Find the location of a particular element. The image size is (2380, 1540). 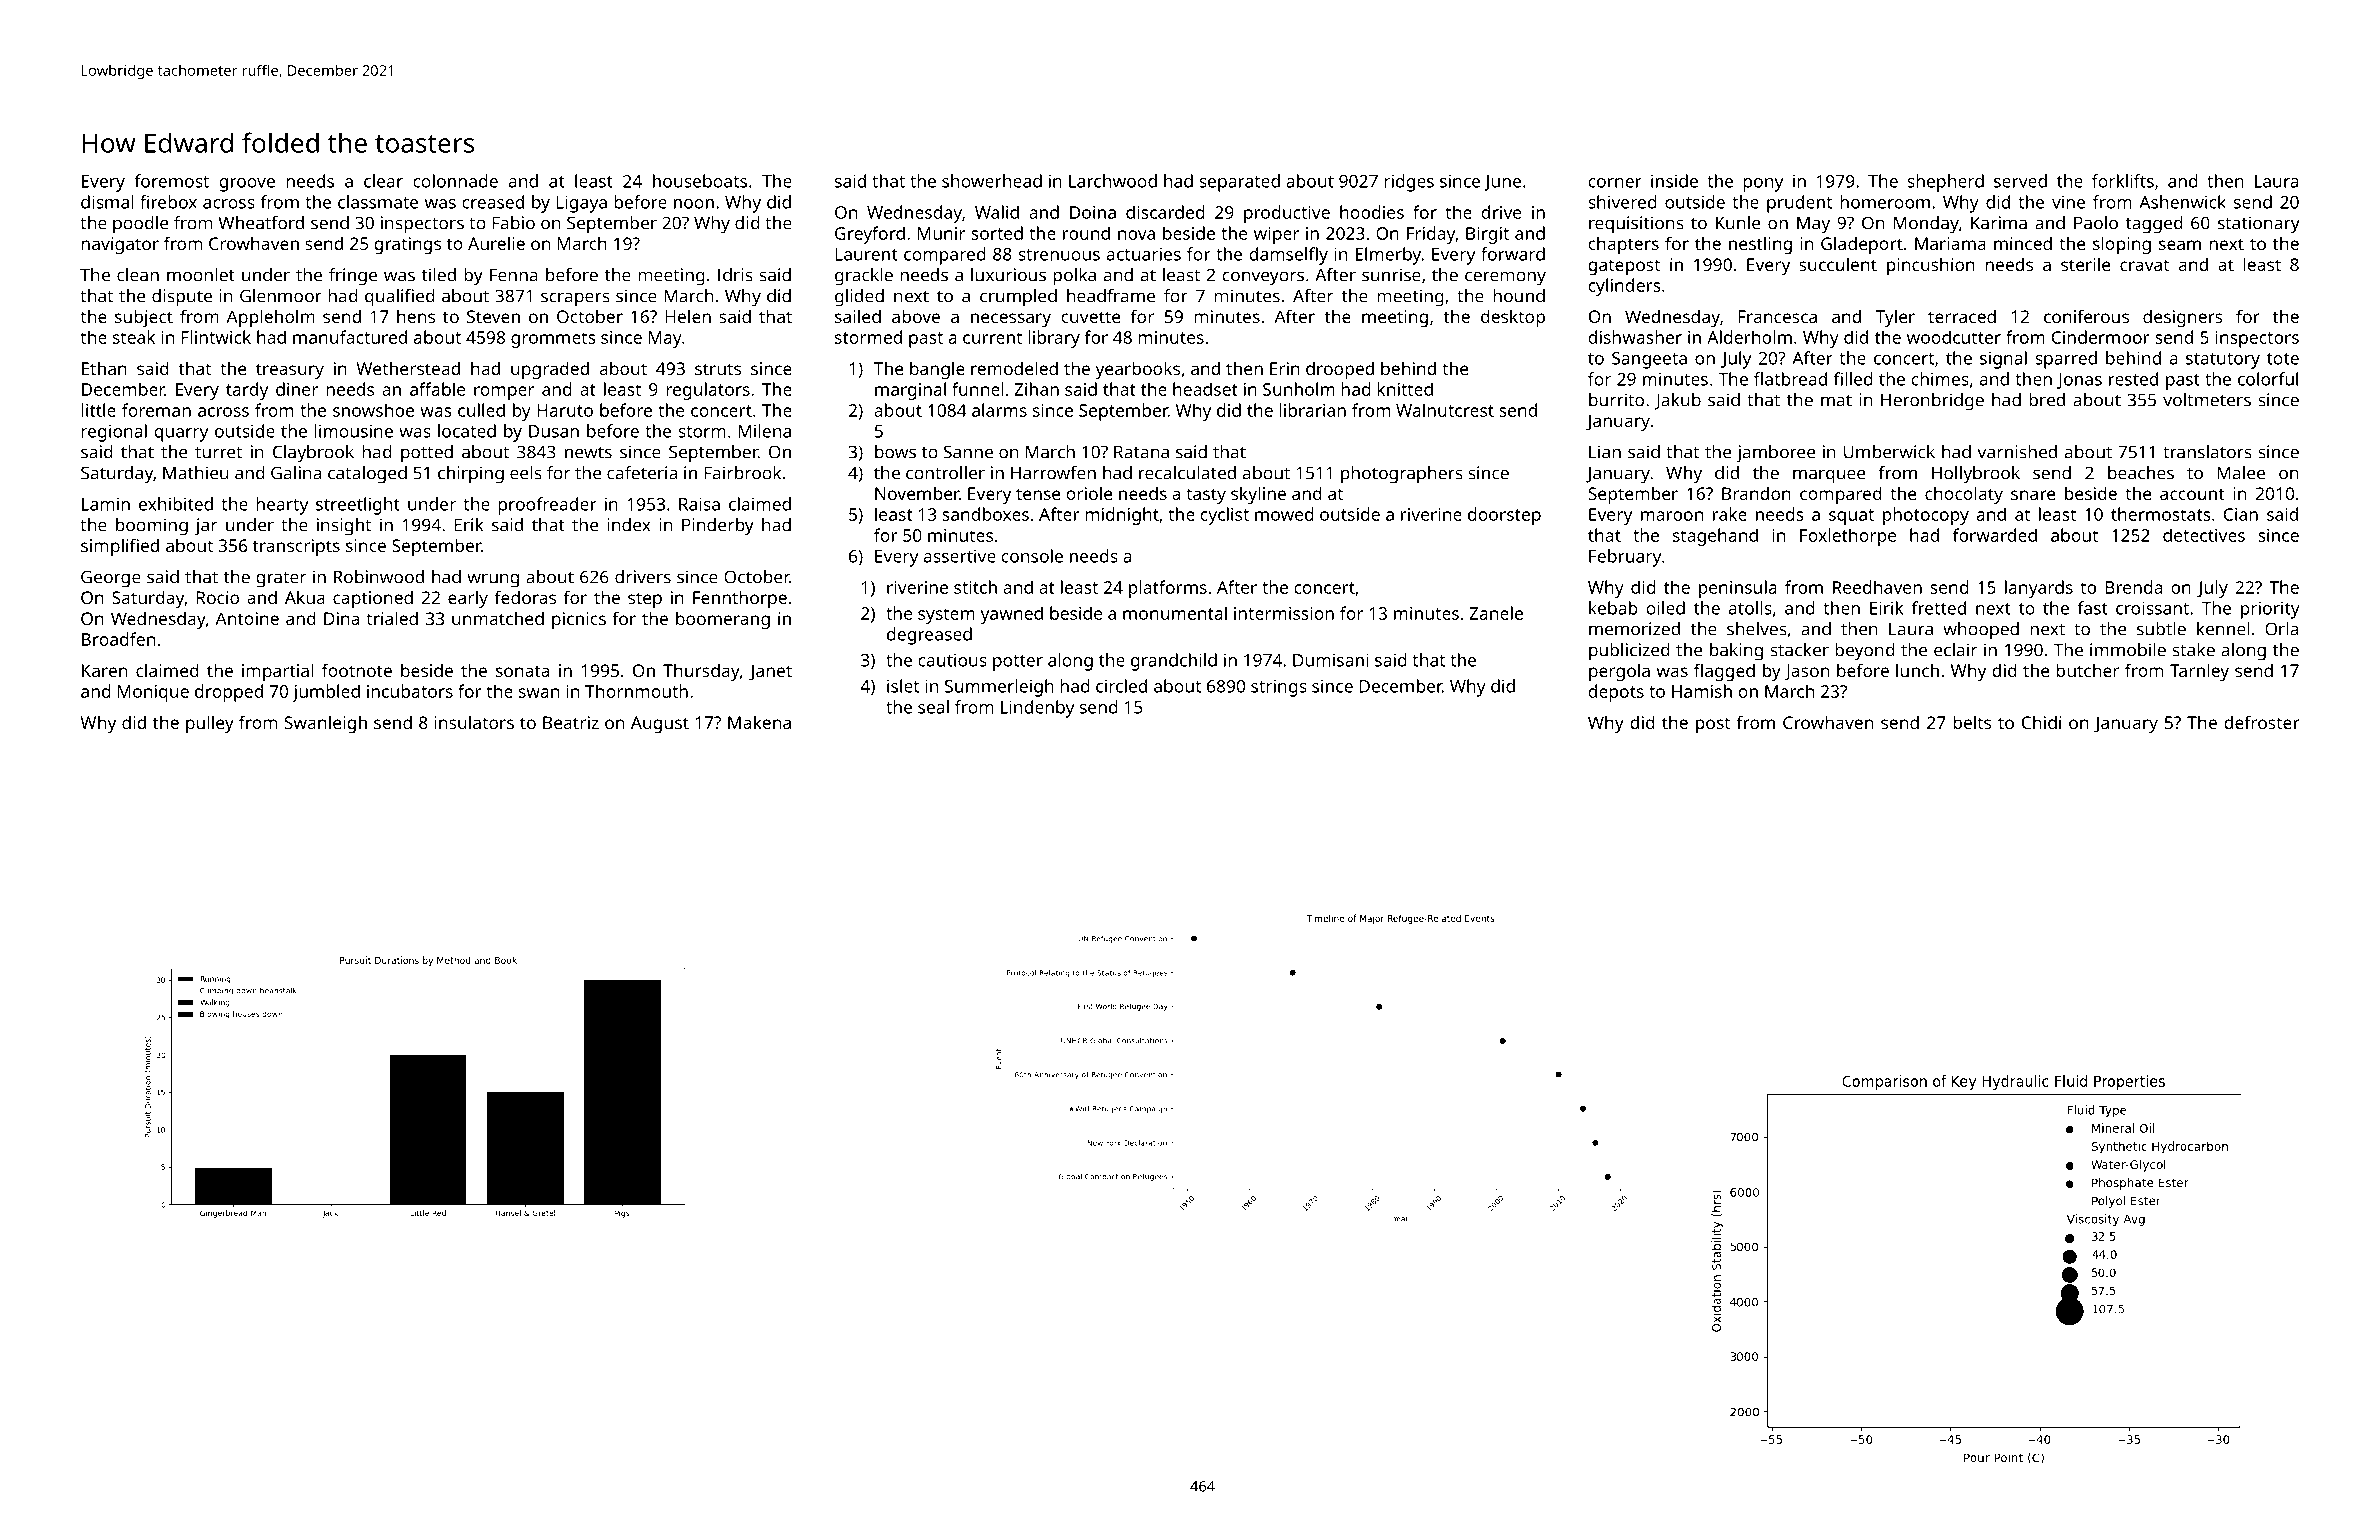

jumbled is located at coordinates (326, 693).
